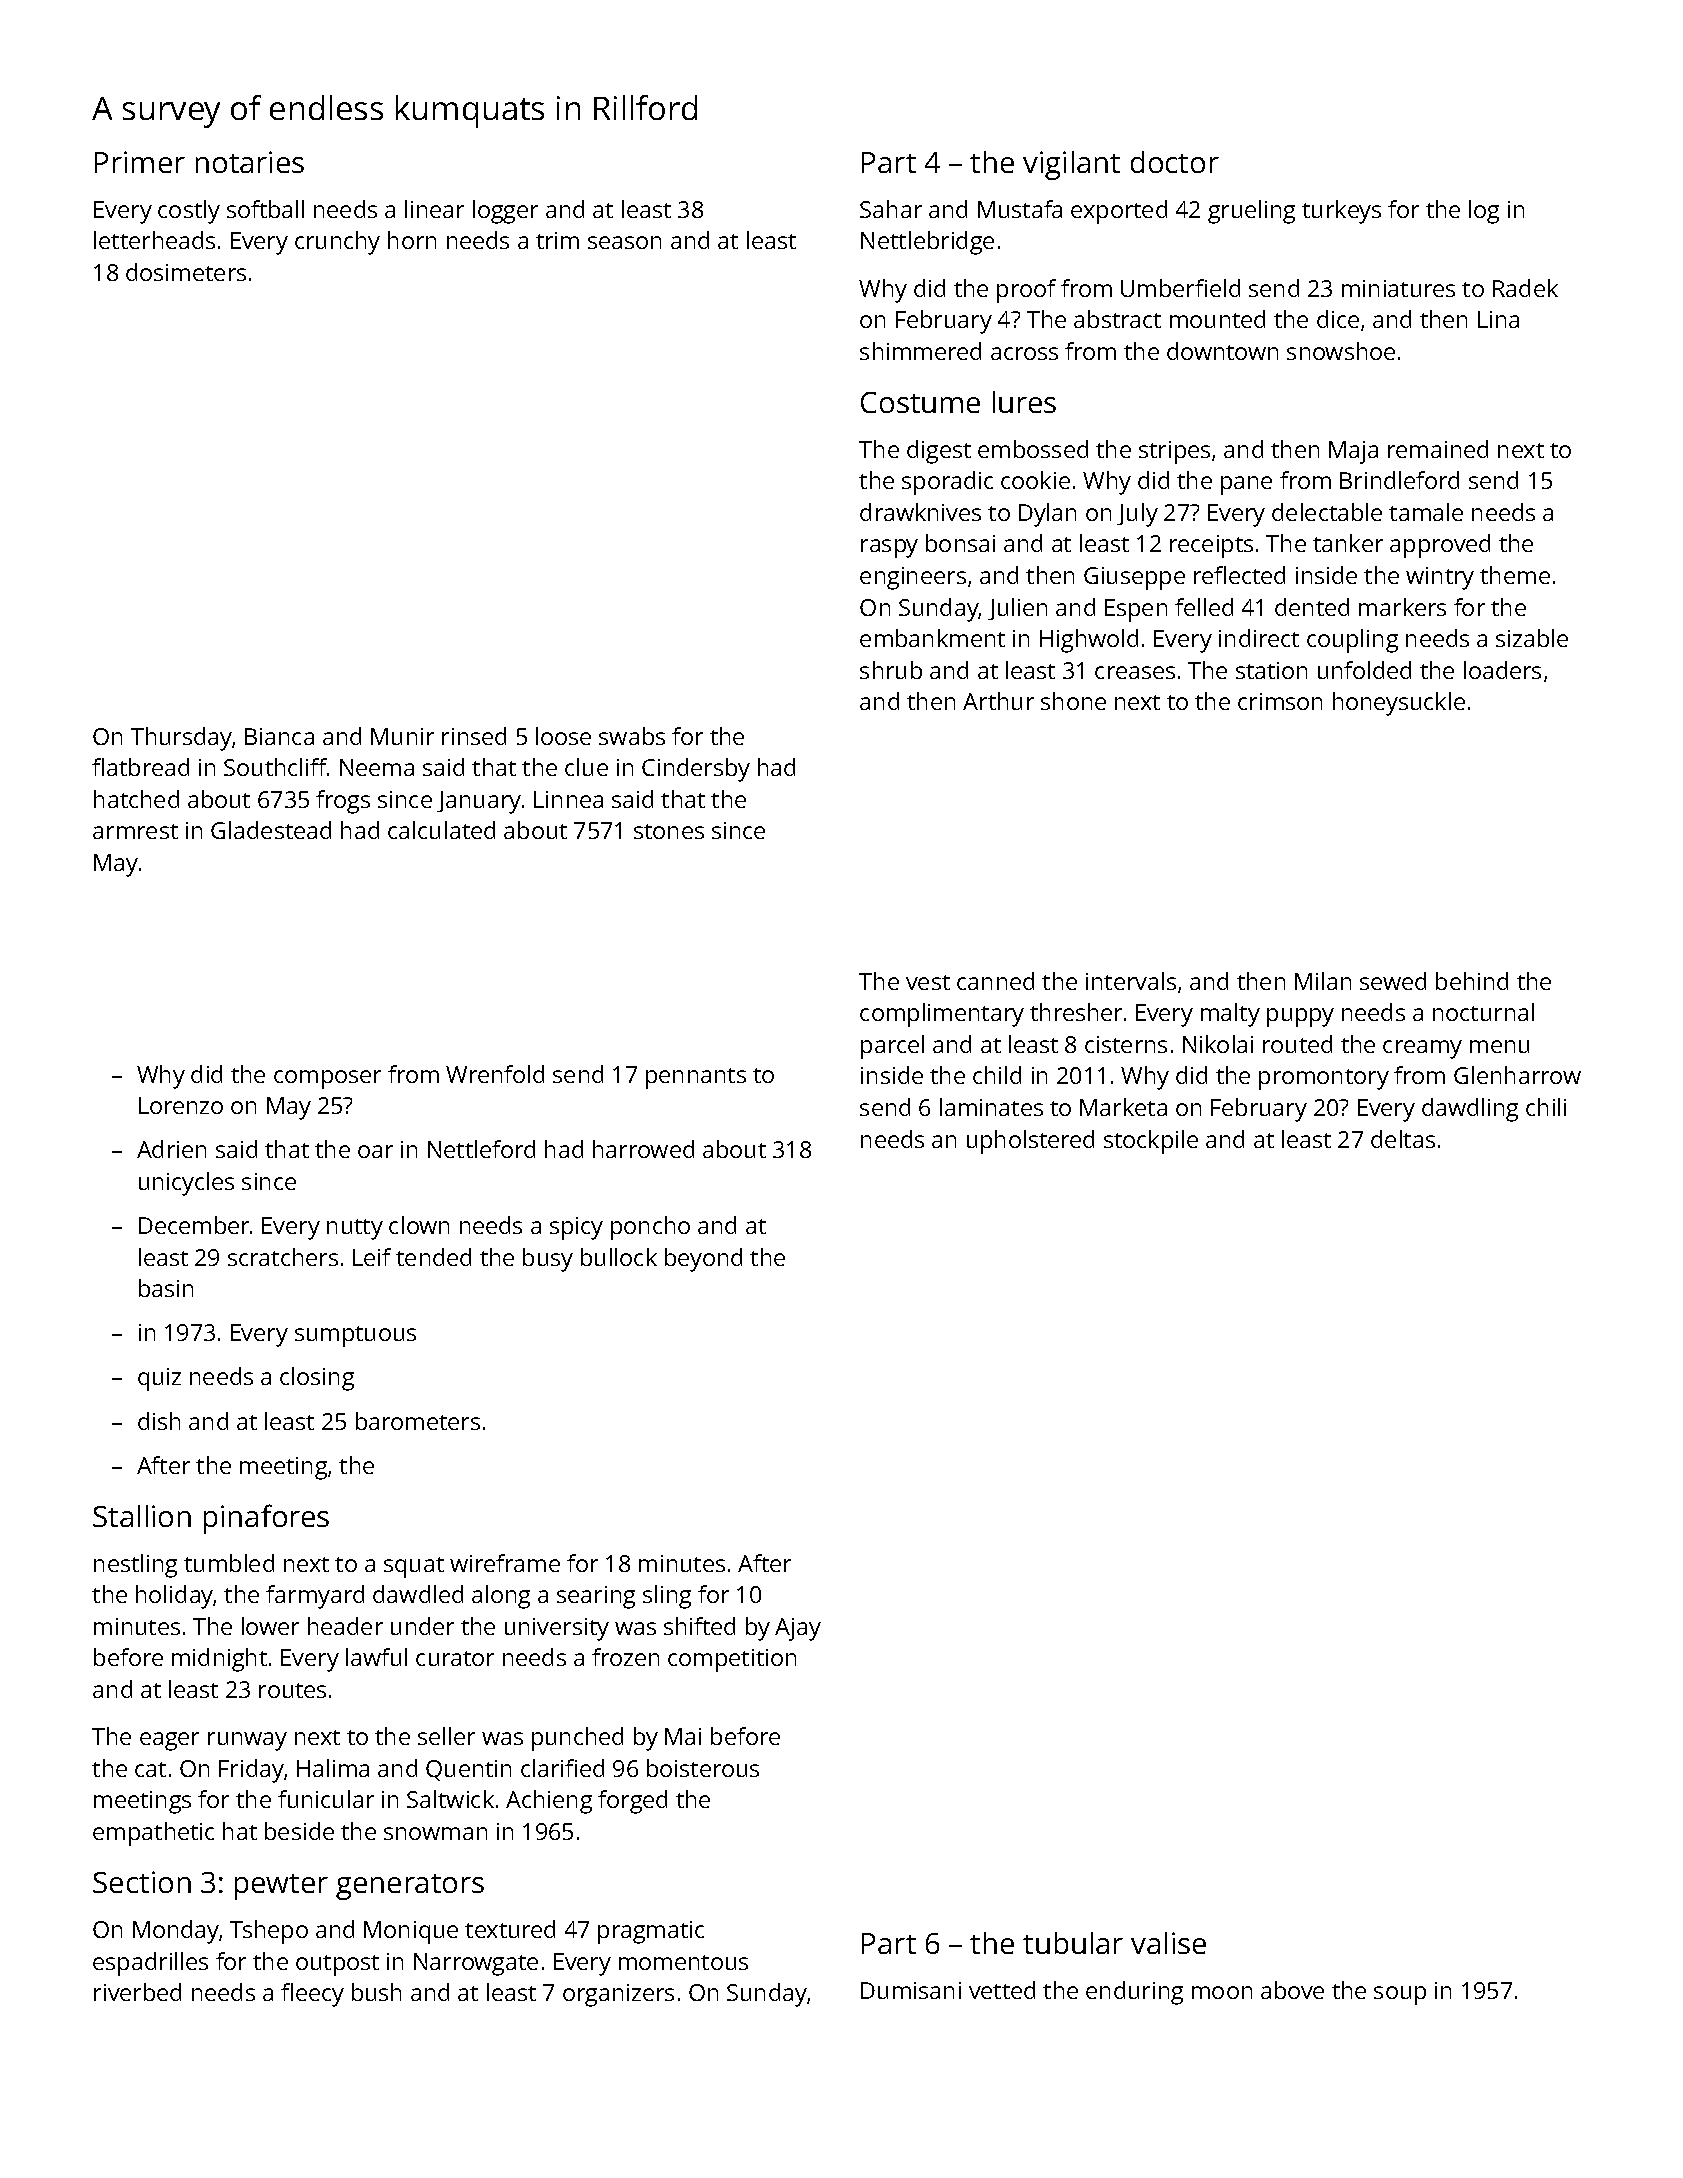 The width and height of the screenshot is (1683, 2178). Describe the element at coordinates (169, 1741) in the screenshot. I see `eager` at that location.
